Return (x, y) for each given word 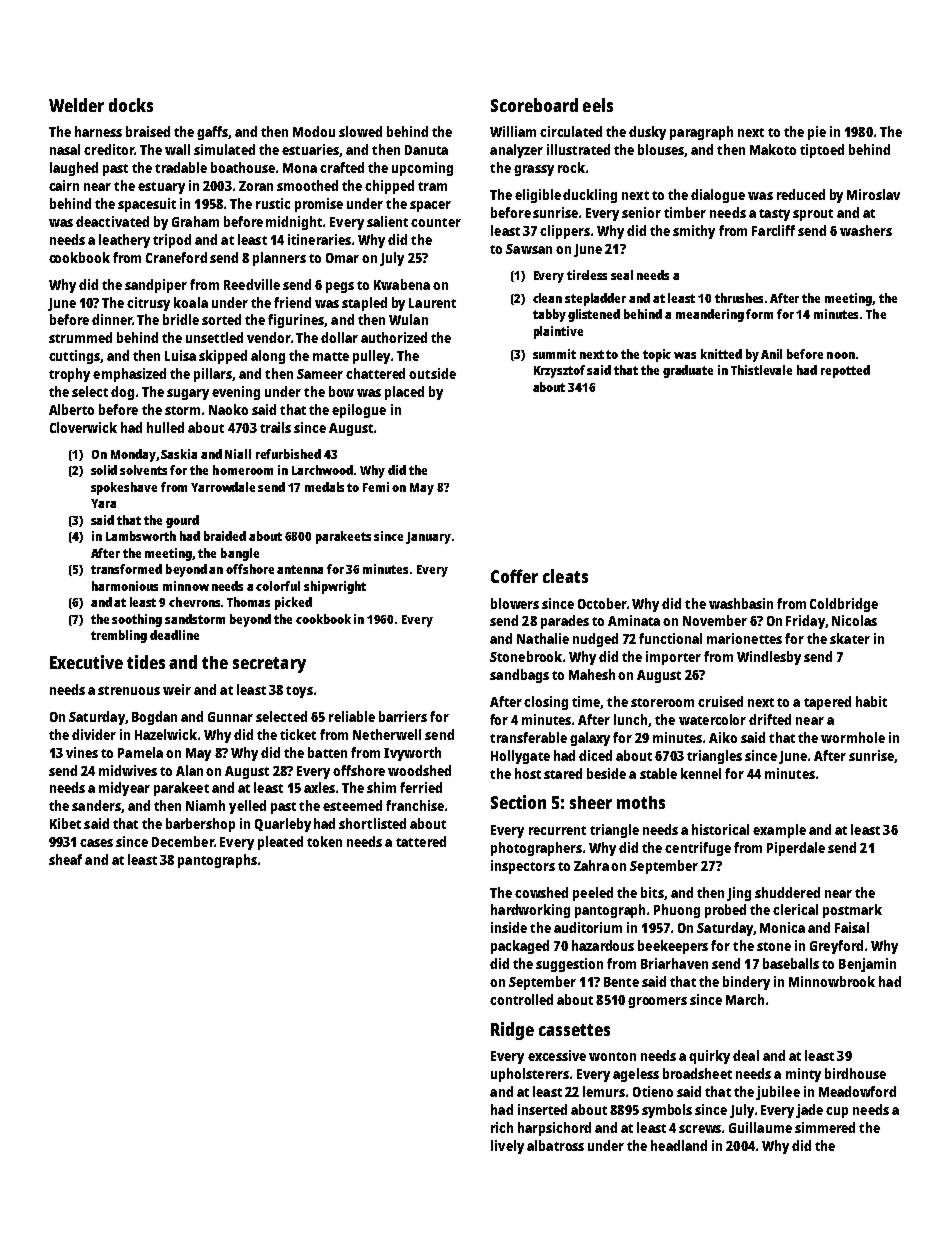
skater (850, 638)
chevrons (194, 602)
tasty (774, 215)
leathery (124, 241)
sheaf (65, 859)
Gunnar (230, 717)
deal (746, 1055)
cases (96, 843)
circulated (571, 131)
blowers (515, 603)
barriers (403, 716)
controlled (521, 999)
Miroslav (873, 194)
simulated (224, 149)
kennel (701, 773)
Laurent (432, 303)
